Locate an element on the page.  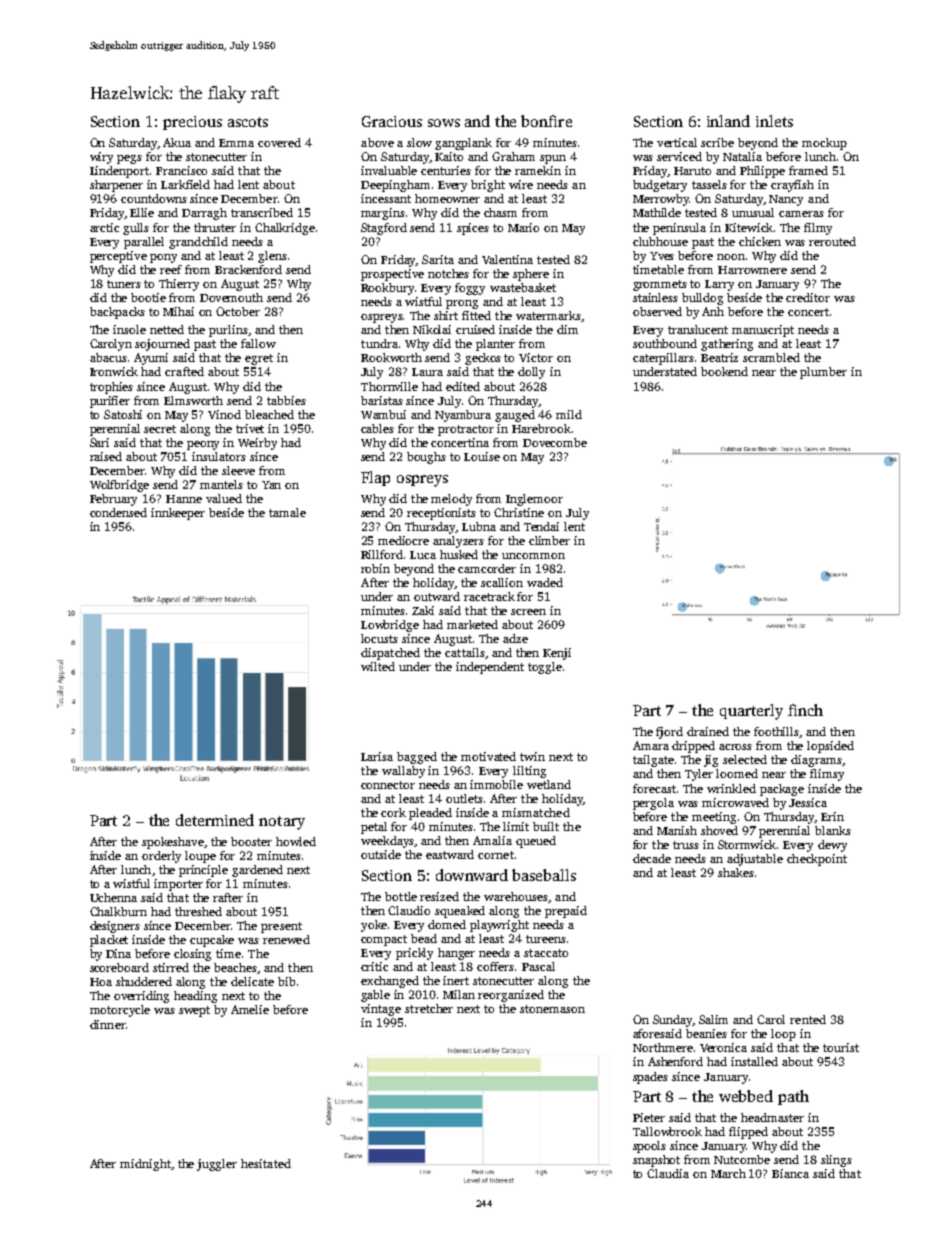
Christine is located at coordinates (519, 512).
